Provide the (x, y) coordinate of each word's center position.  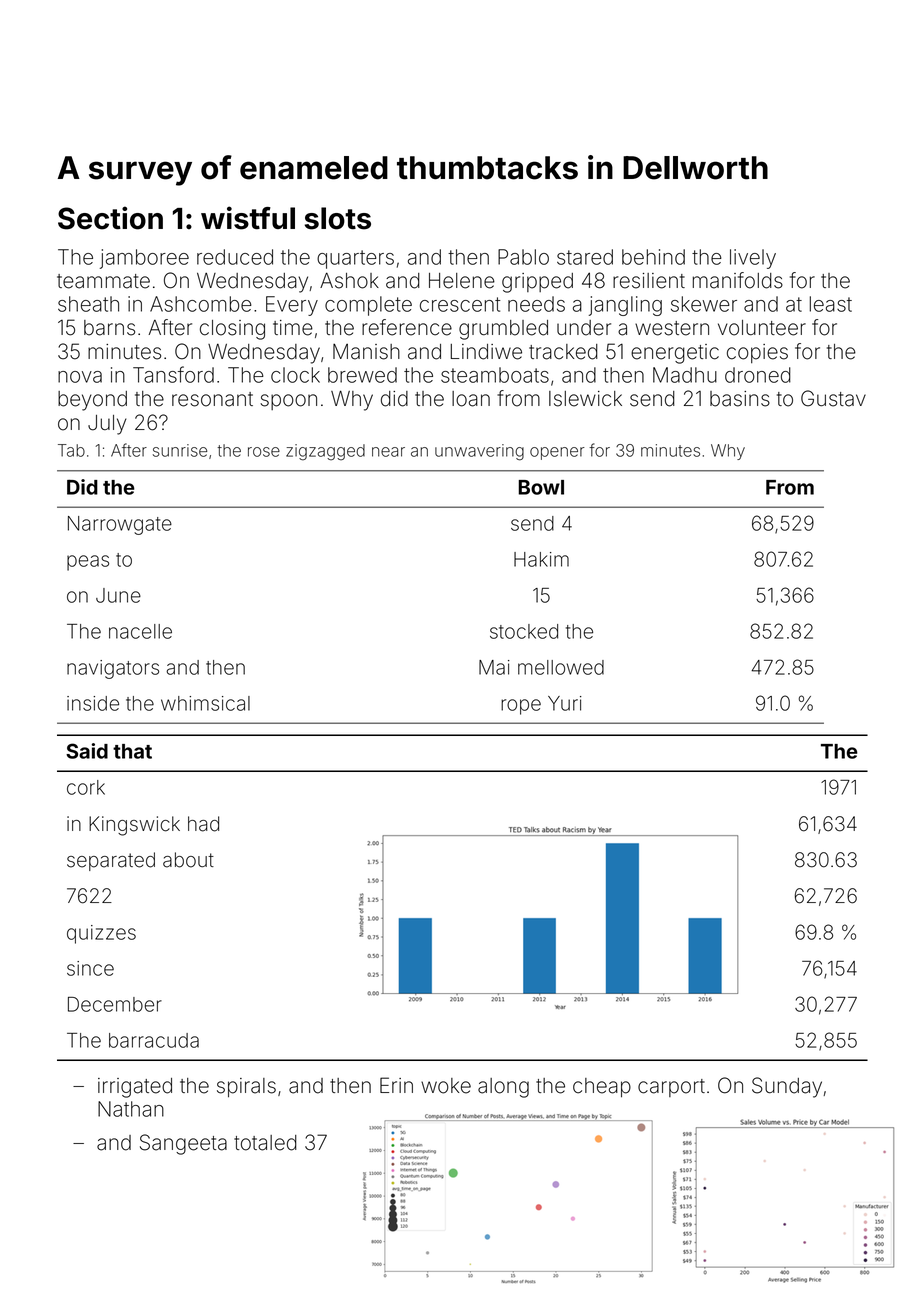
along (503, 1088)
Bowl (541, 487)
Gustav (833, 398)
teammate (103, 281)
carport (671, 1088)
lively (753, 259)
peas (88, 563)
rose (264, 452)
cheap (602, 1087)
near (388, 452)
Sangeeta (183, 1144)
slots (338, 218)
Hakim (541, 559)
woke (446, 1086)
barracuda (154, 1040)
